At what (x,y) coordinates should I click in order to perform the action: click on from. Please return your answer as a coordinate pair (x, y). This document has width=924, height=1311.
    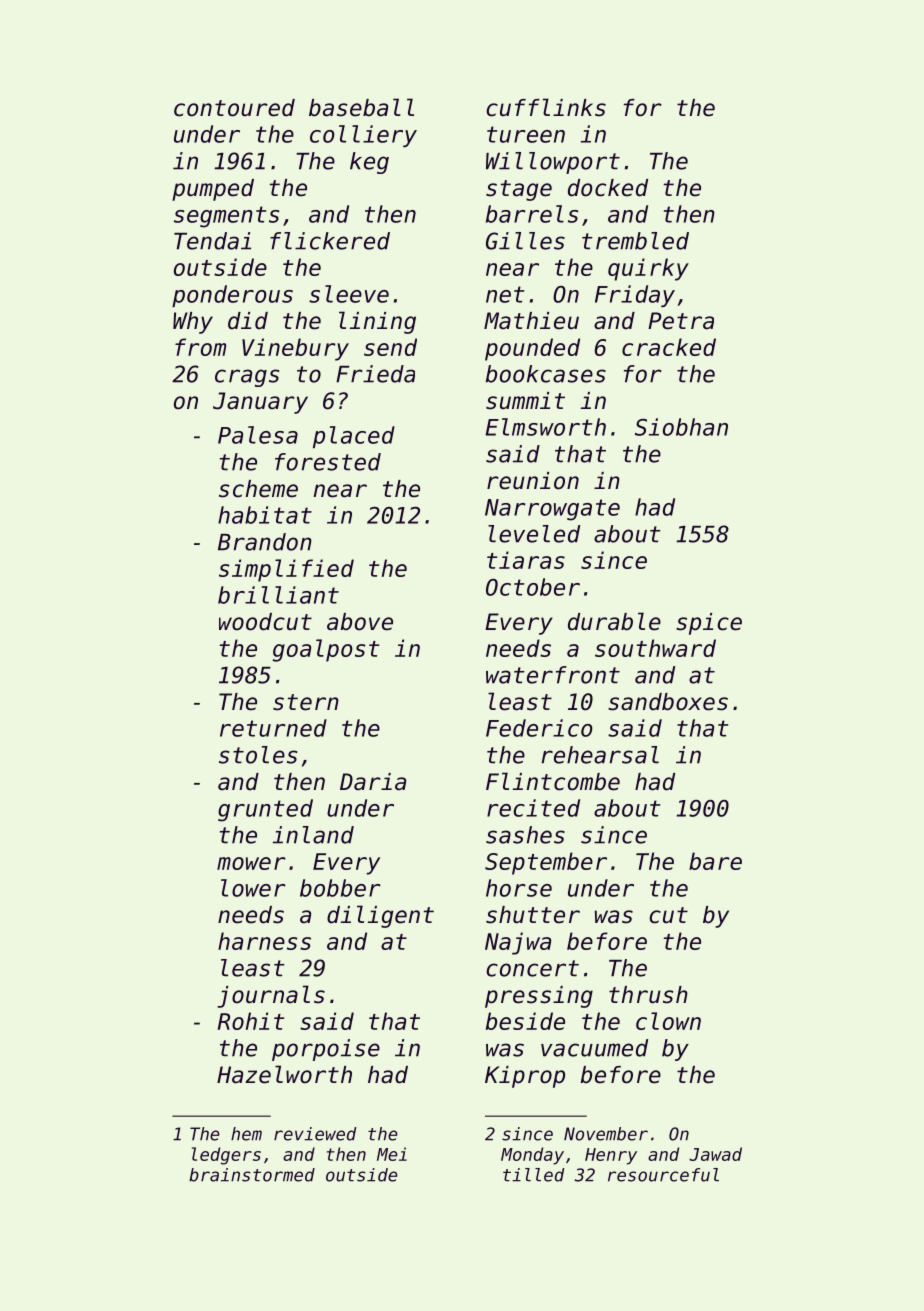
    Looking at the image, I should click on (200, 347).
